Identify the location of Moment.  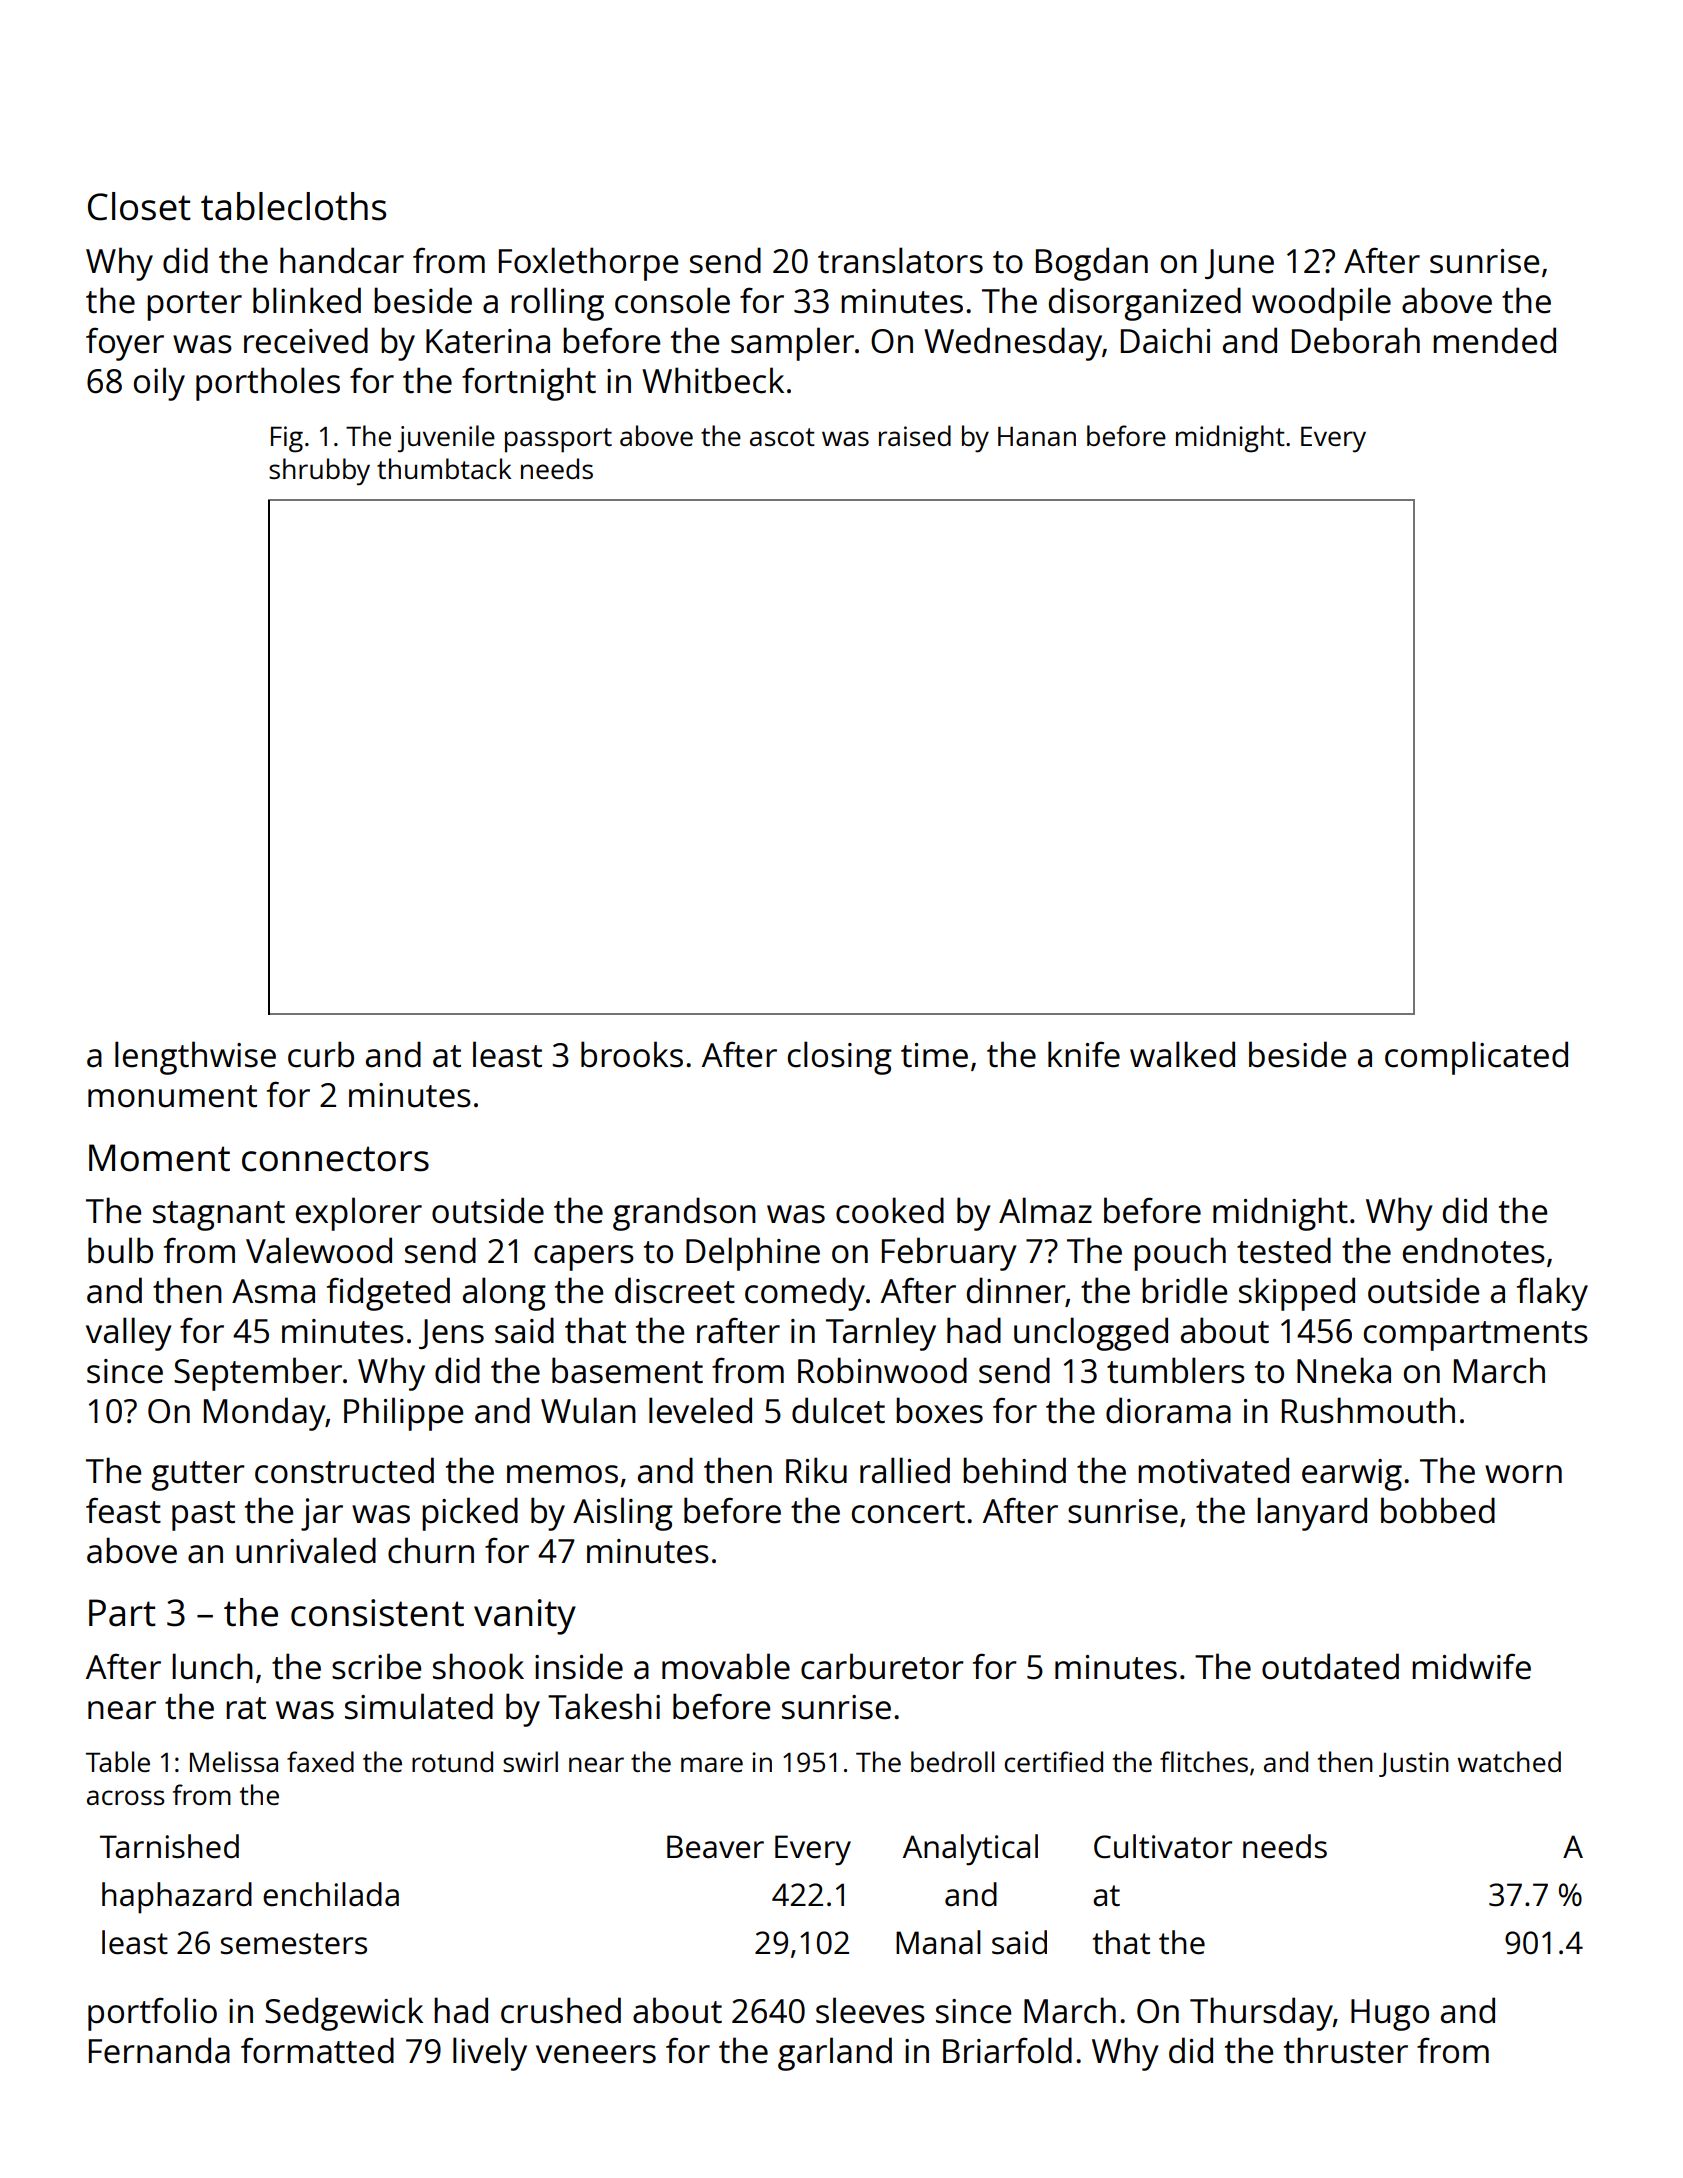
(159, 1158).
